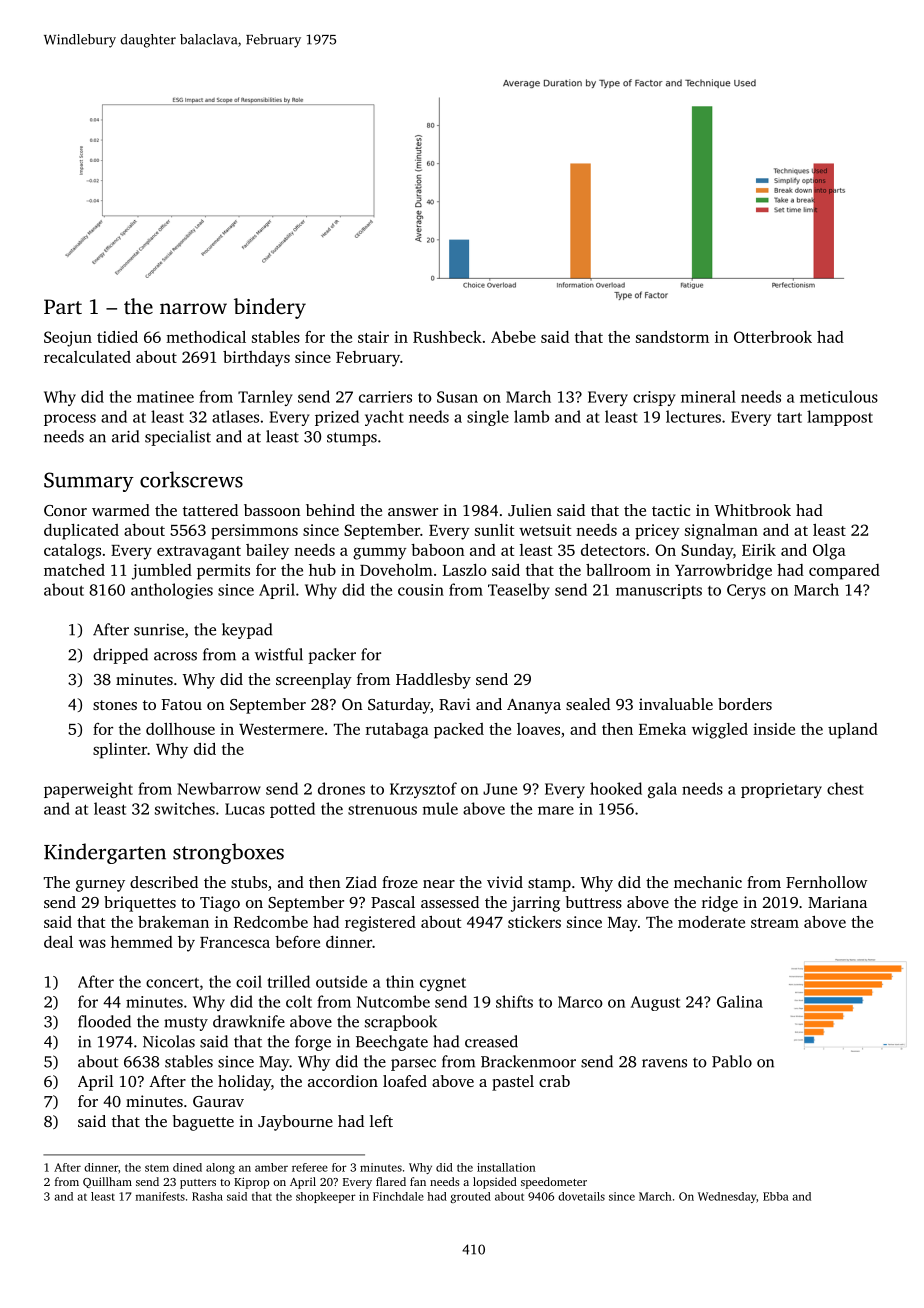 The width and height of the document is (924, 1308). Describe the element at coordinates (107, 1182) in the document. I see `Quillham` at that location.
